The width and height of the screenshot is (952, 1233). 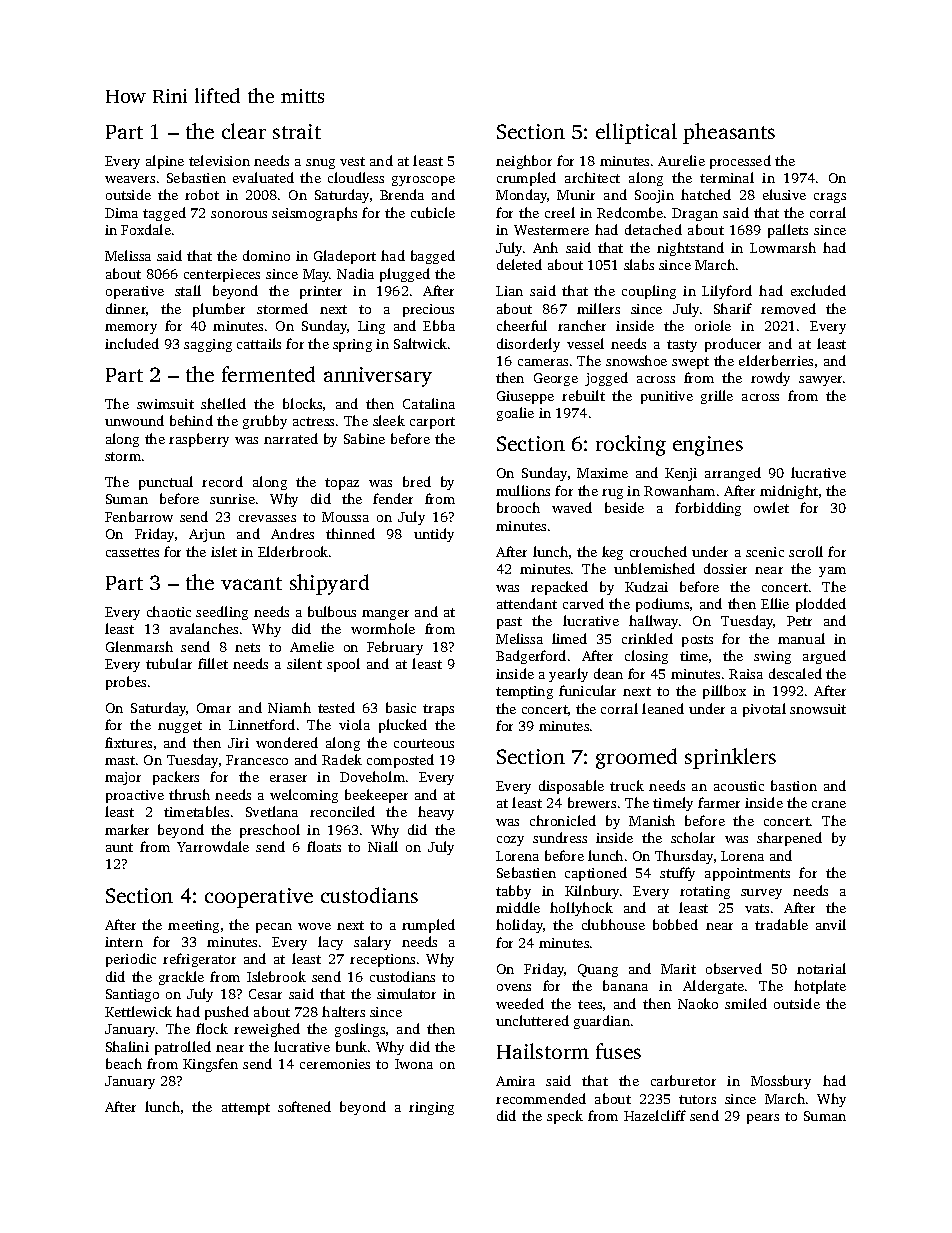 I want to click on strait, so click(x=297, y=131).
